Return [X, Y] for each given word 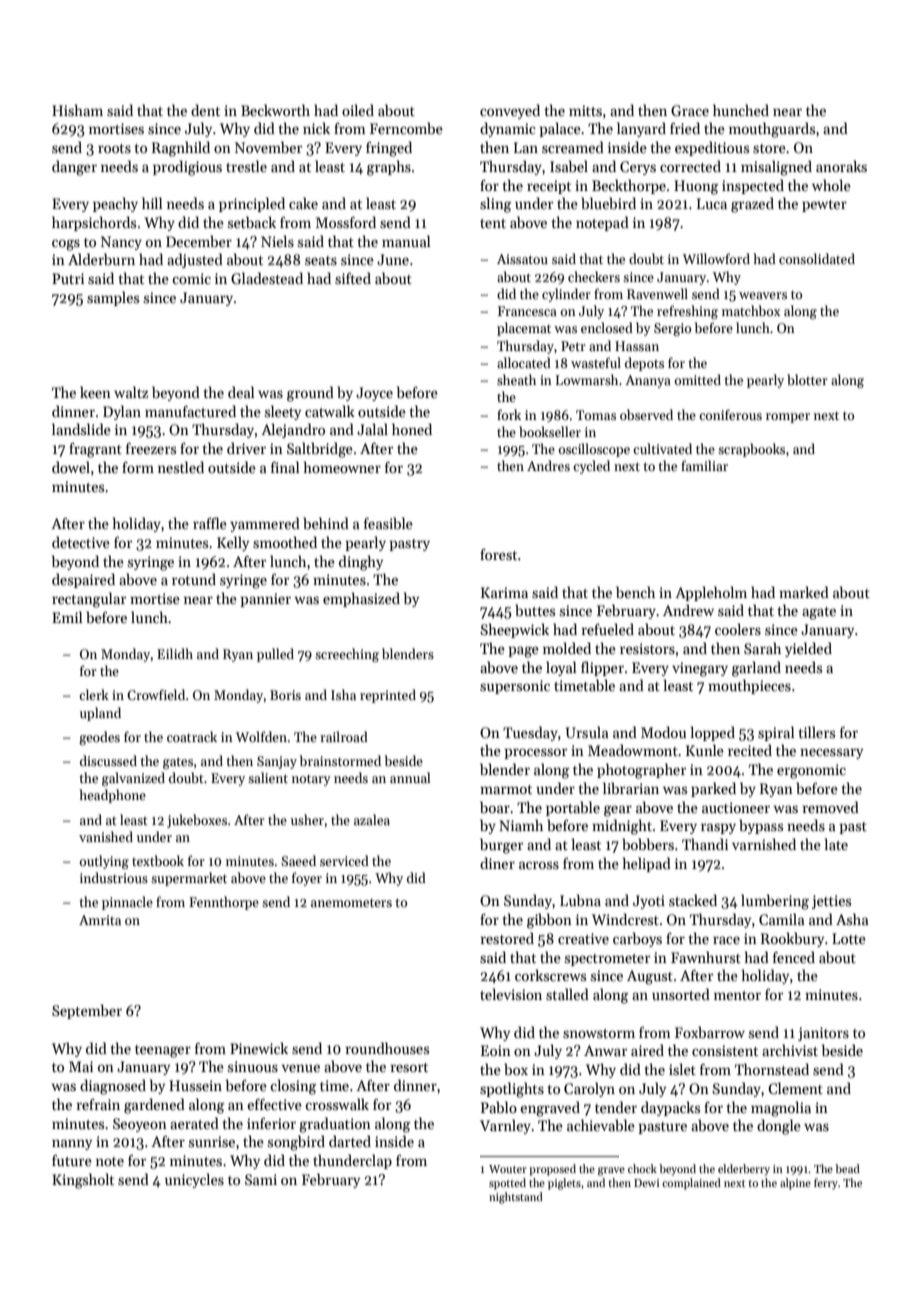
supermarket [189, 879]
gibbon [549, 921]
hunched [741, 110]
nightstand [516, 1198]
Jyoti [649, 902]
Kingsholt [83, 1181]
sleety [283, 412]
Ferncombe [406, 128]
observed [646, 414]
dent [205, 110]
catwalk [330, 411]
